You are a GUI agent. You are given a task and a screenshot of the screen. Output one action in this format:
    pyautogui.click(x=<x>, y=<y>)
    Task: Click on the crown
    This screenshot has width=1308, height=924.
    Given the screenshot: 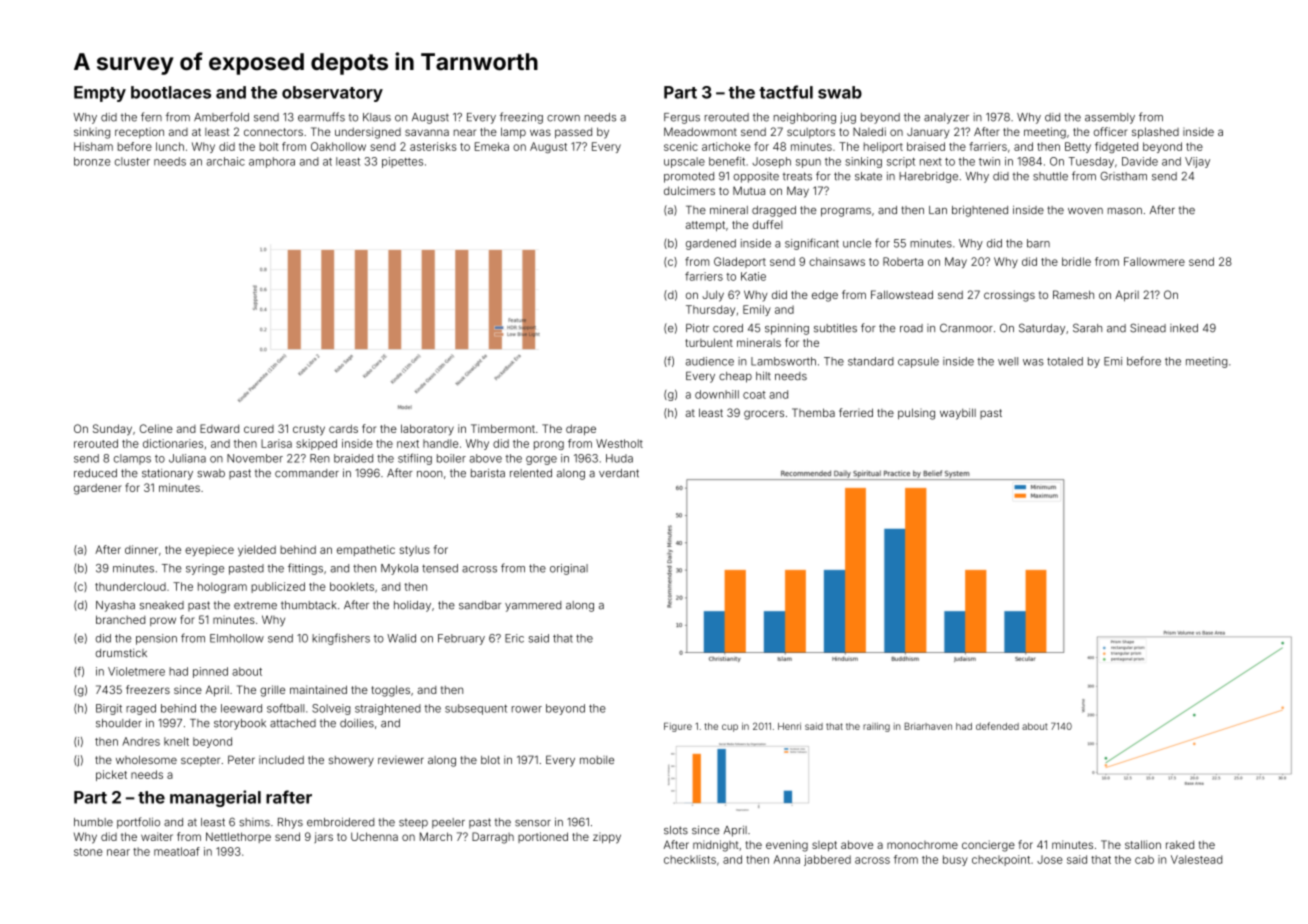 What is the action you would take?
    pyautogui.click(x=563, y=118)
